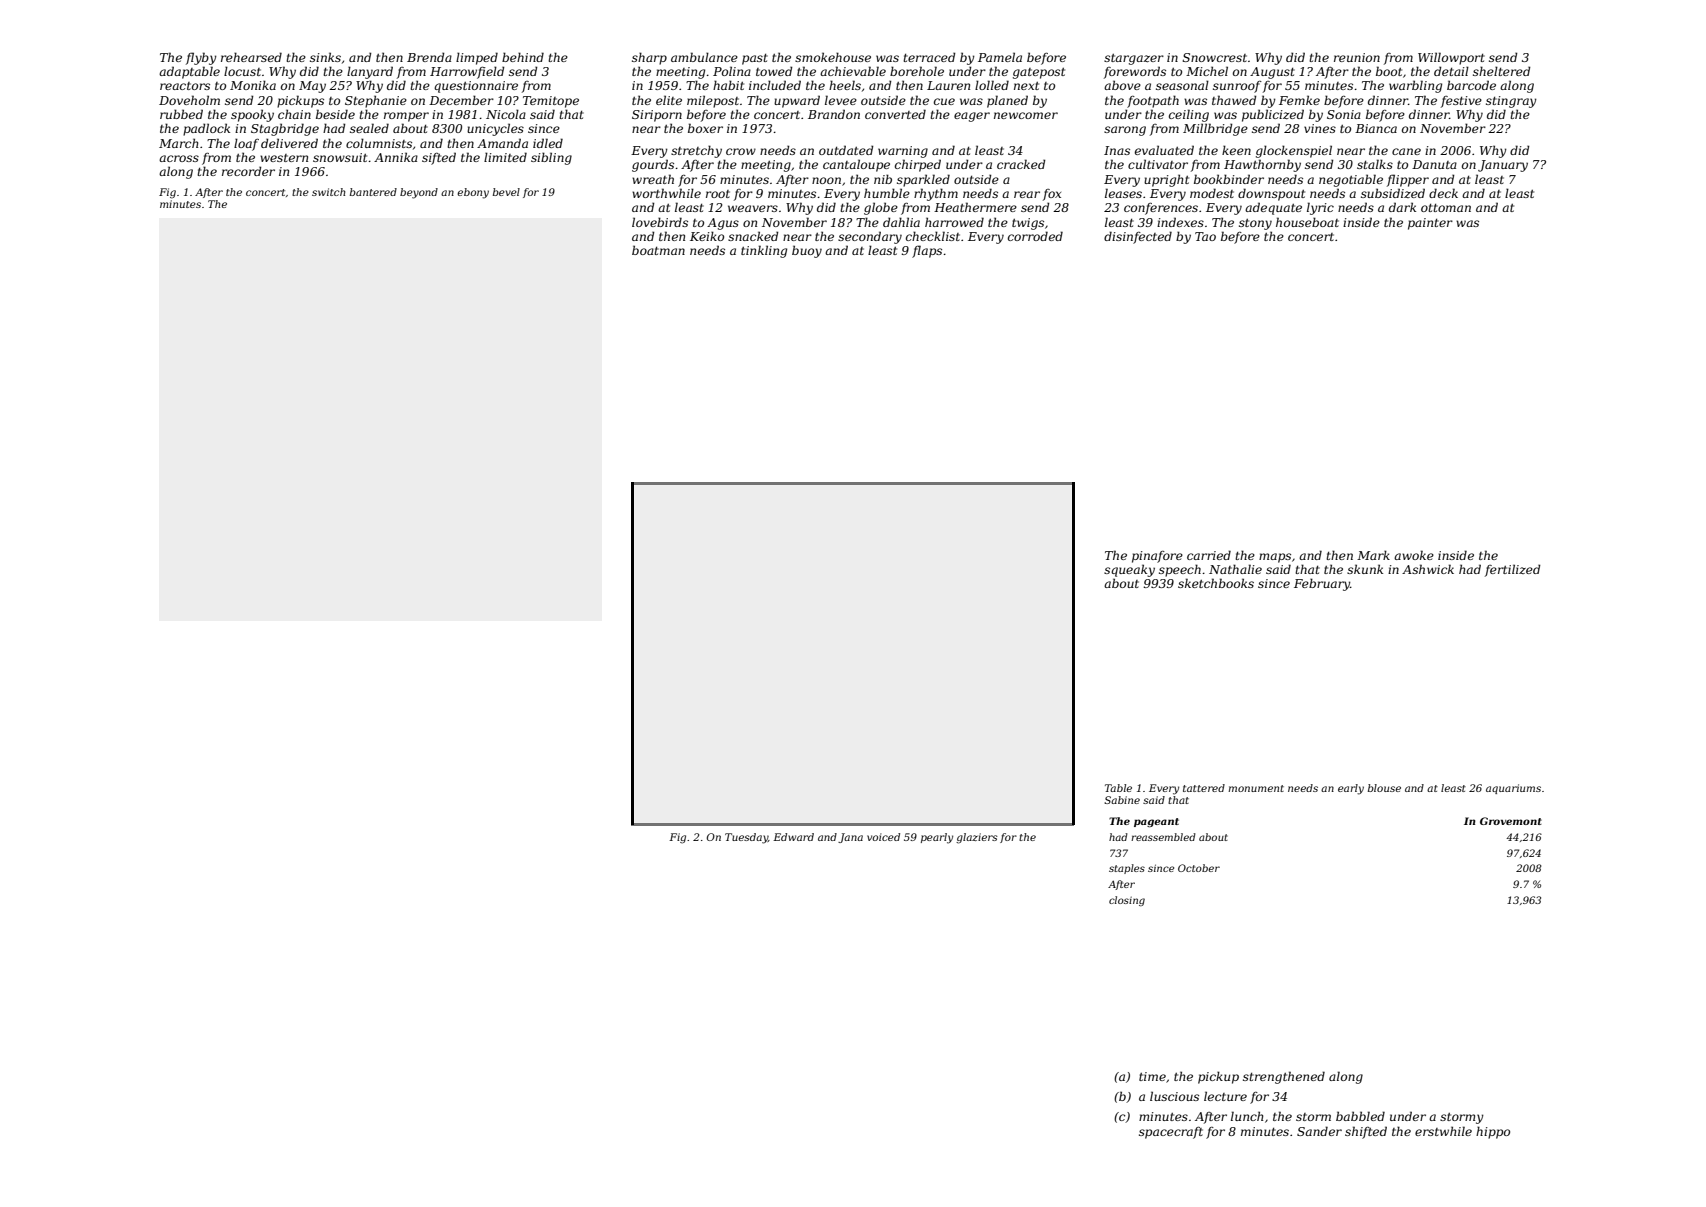 This page has height=1207, width=1706. What do you see at coordinates (1513, 570) in the page?
I see `fertilized` at bounding box center [1513, 570].
